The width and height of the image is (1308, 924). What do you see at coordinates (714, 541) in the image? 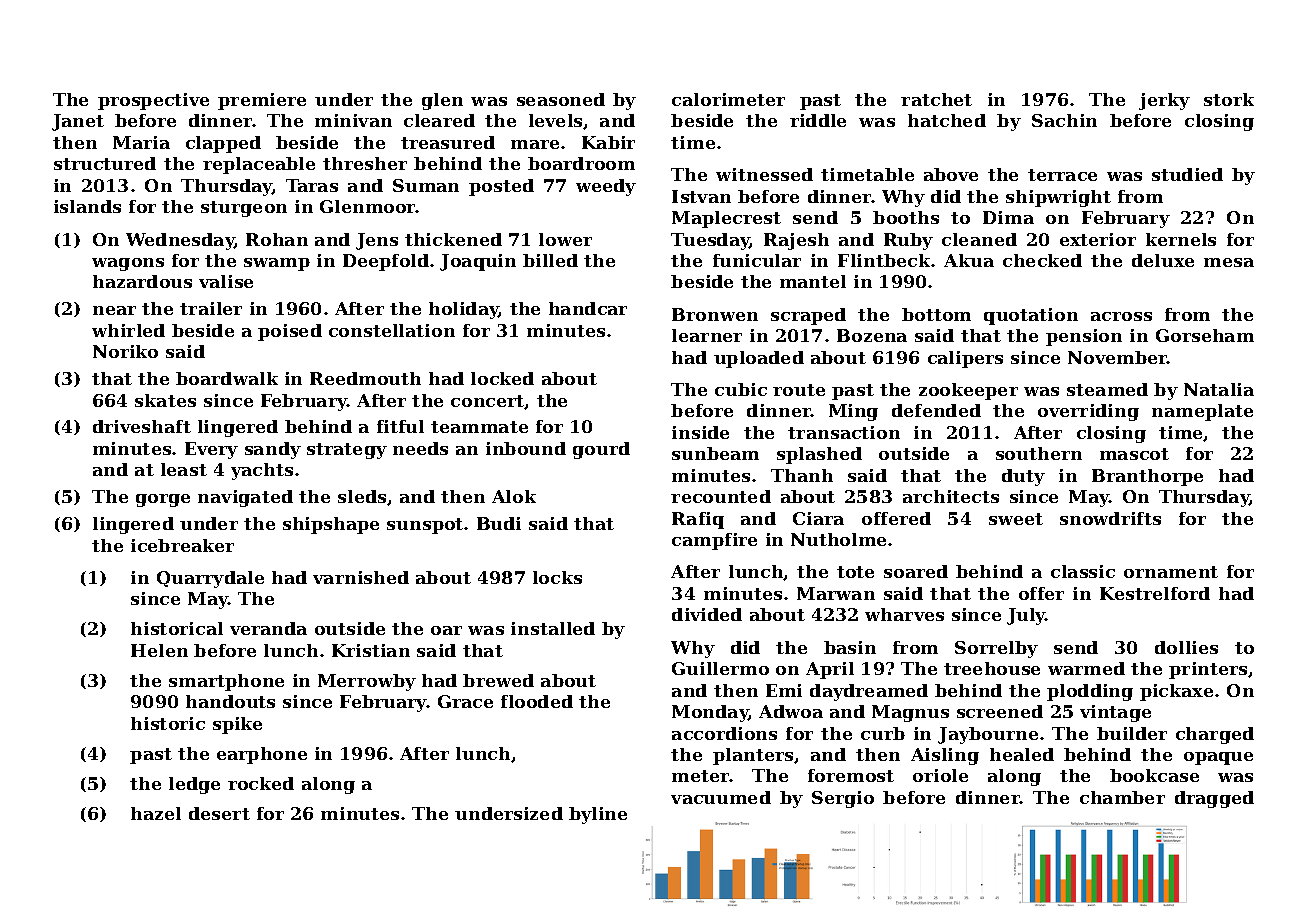
I see `campfire` at bounding box center [714, 541].
